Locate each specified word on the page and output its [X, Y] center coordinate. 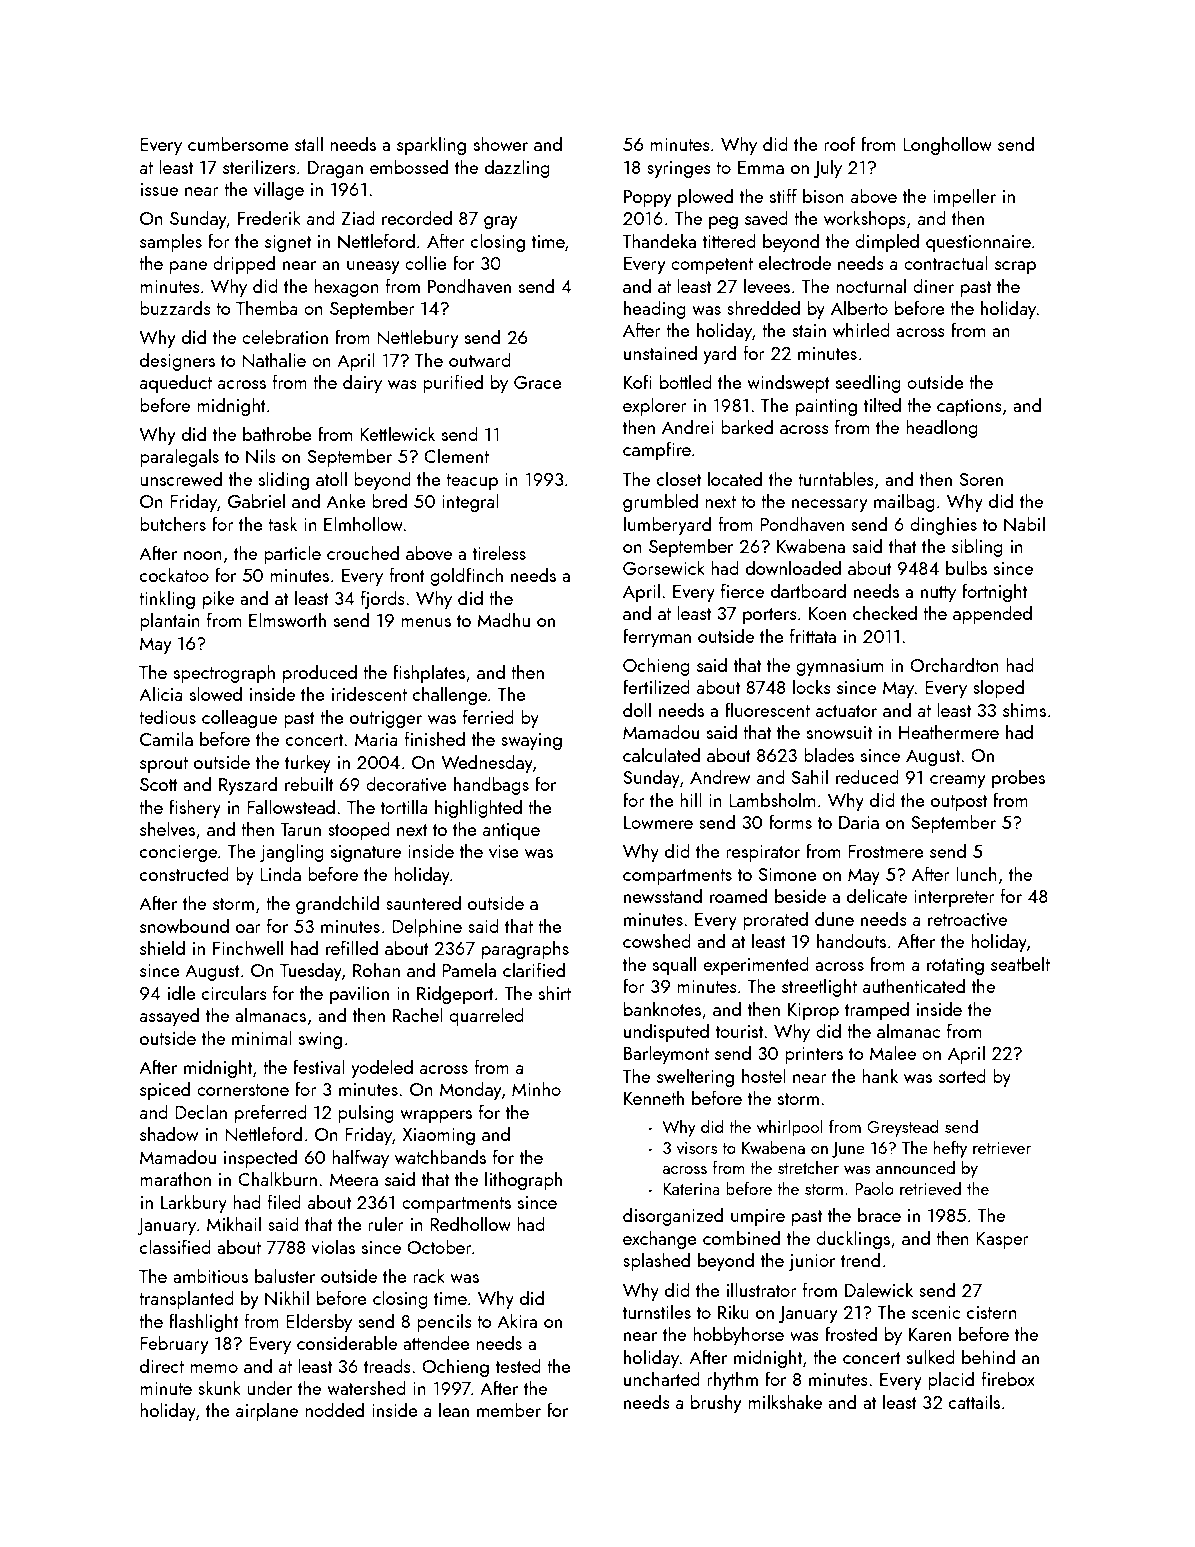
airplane [267, 1411]
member [509, 1409]
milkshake [785, 1401]
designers [177, 361]
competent [712, 266]
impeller [964, 197]
